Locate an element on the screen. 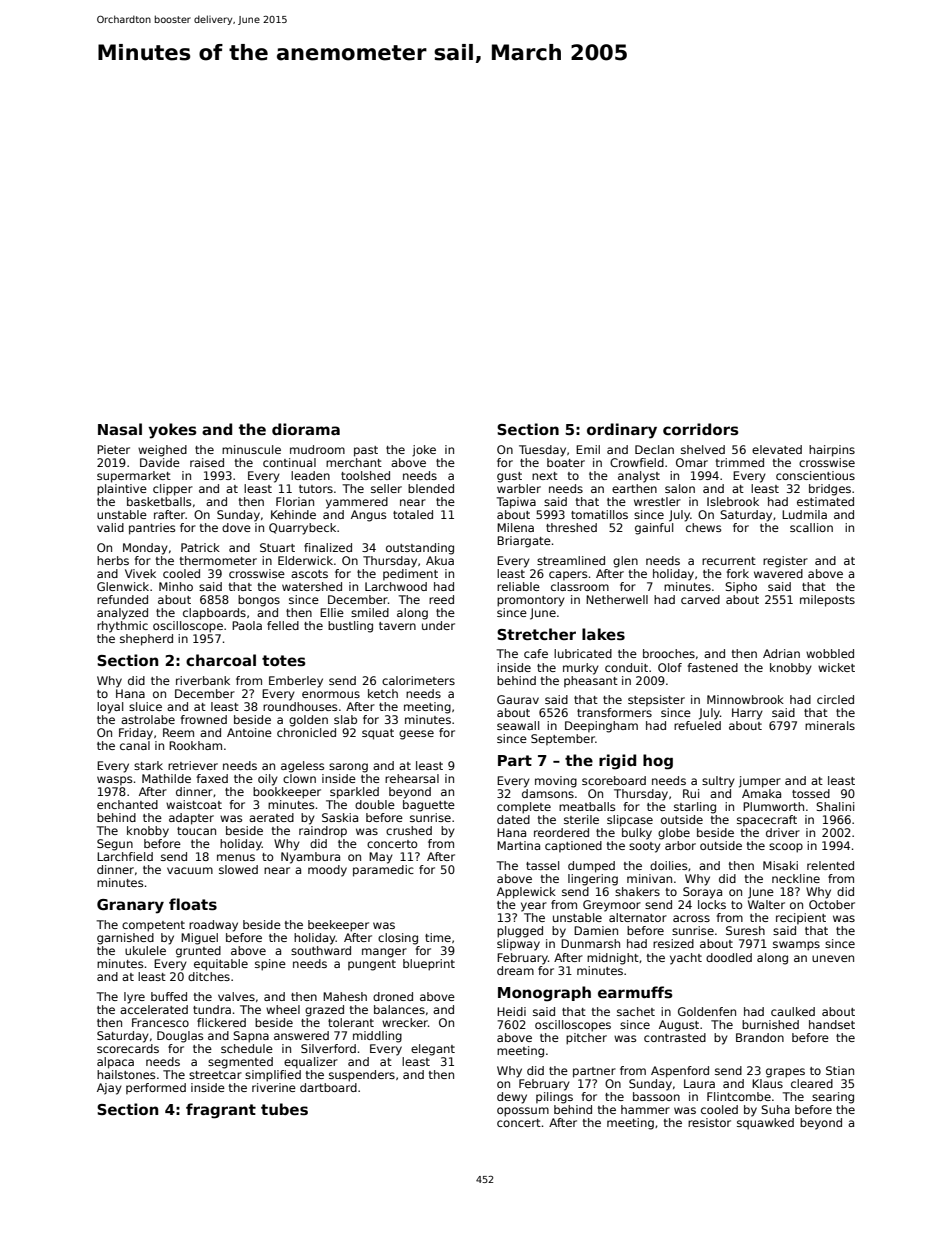 This screenshot has height=1233, width=952. driver is located at coordinates (783, 832).
